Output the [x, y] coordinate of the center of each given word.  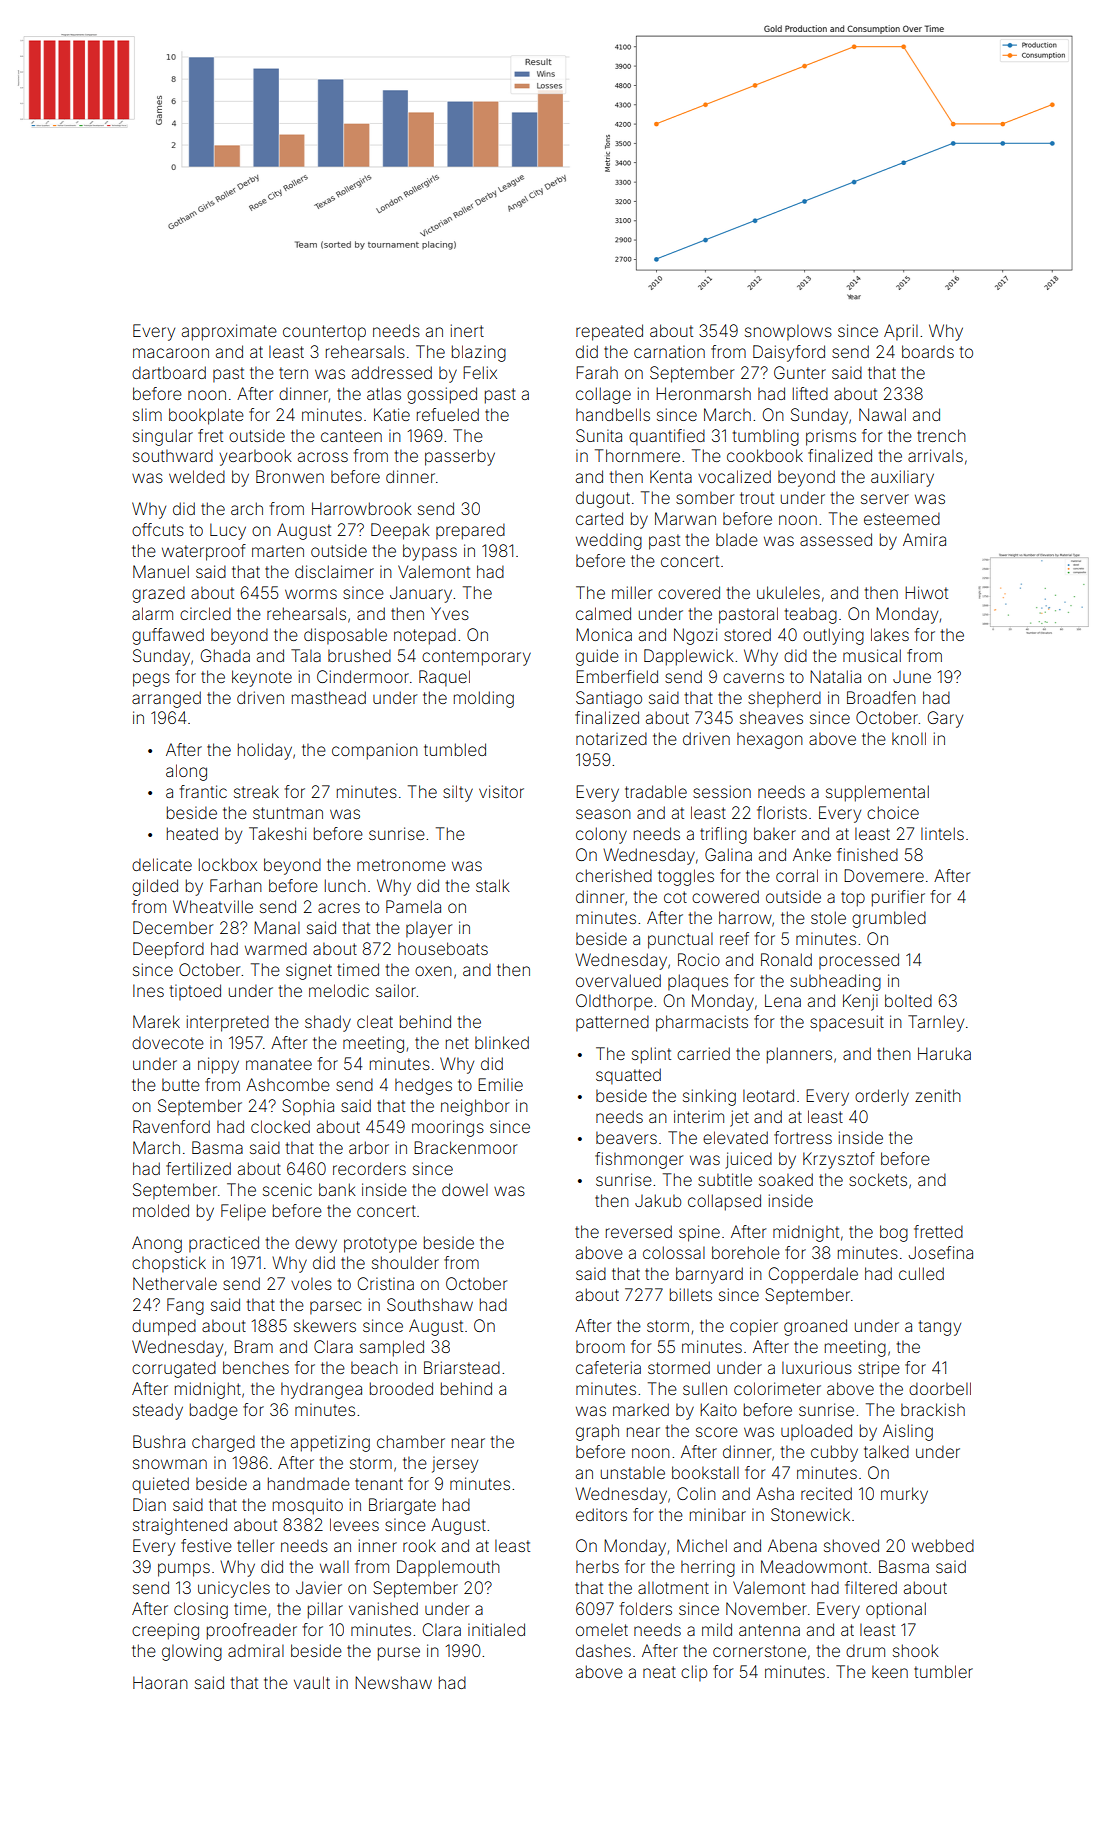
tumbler [943, 1671]
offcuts [158, 529]
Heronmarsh [703, 393]
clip [694, 1673]
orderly [882, 1097]
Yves [450, 613]
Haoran [160, 1682]
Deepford [168, 950]
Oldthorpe [614, 1002]
